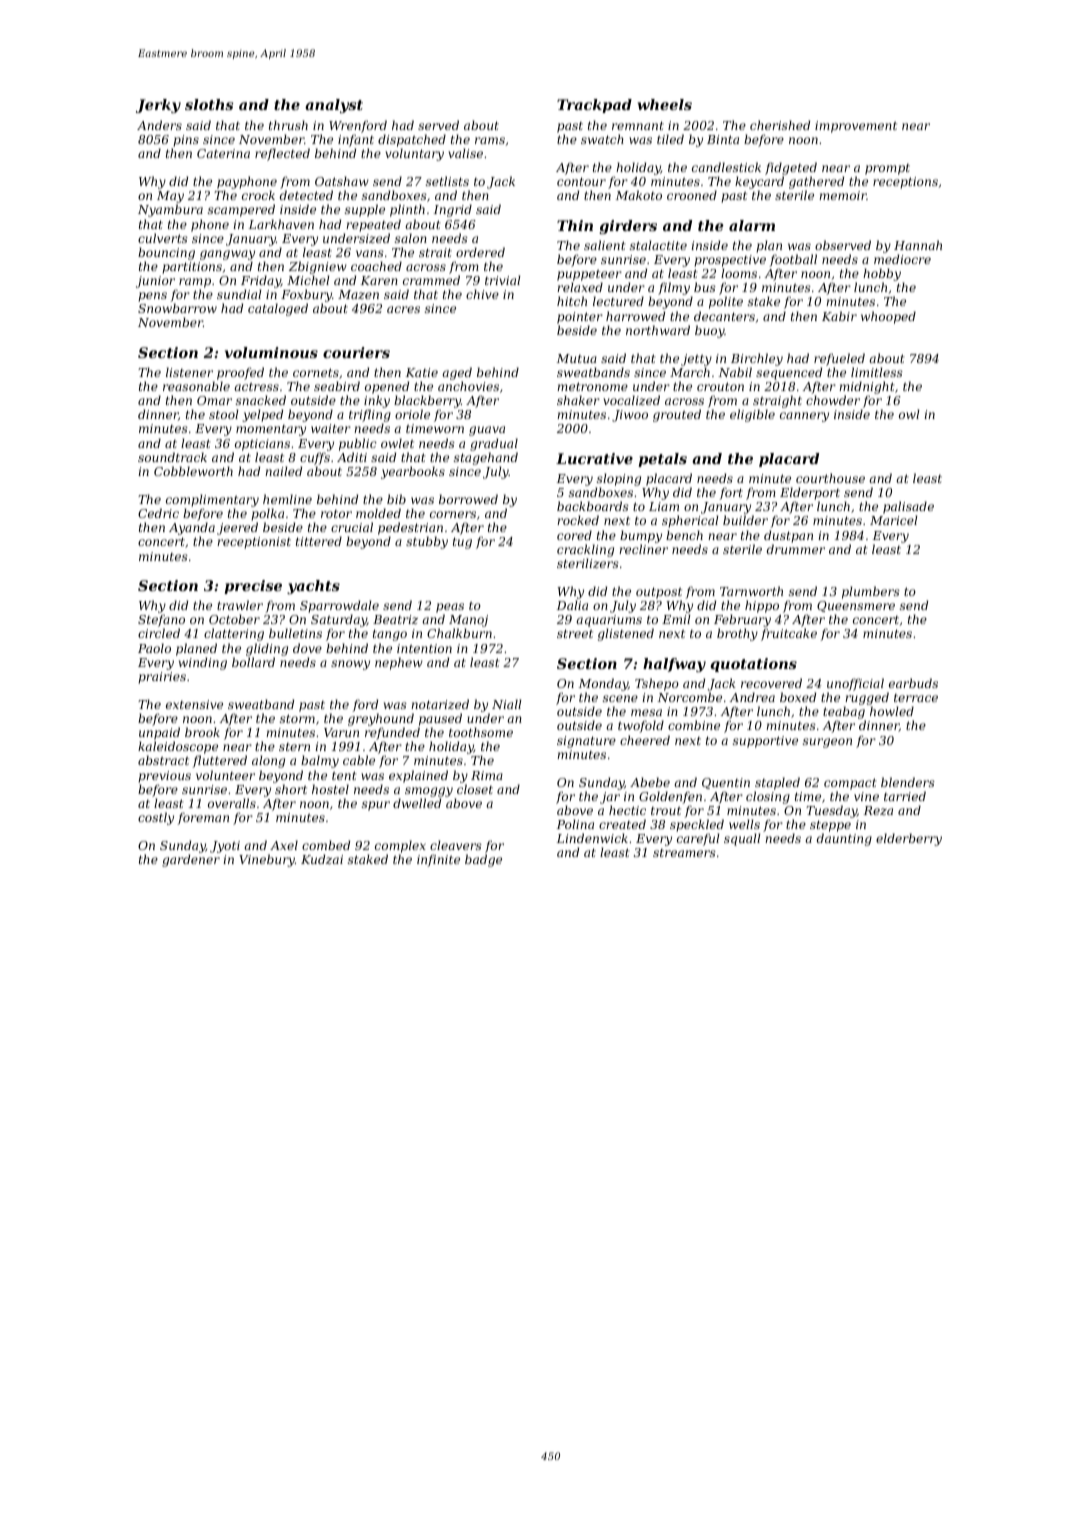  What do you see at coordinates (195, 283) in the image?
I see `ramp` at bounding box center [195, 283].
